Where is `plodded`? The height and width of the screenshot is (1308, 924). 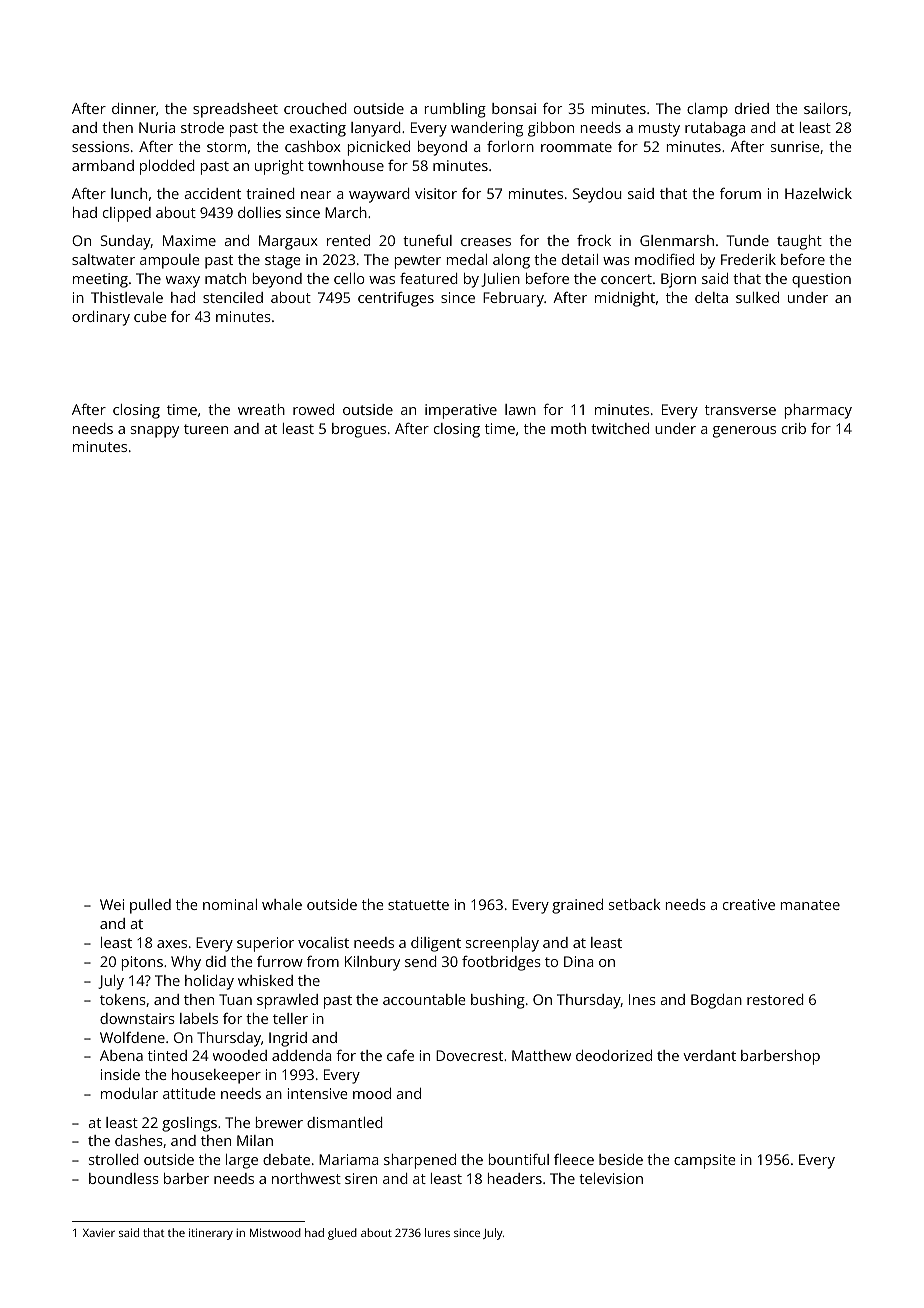 plodded is located at coordinates (167, 167).
